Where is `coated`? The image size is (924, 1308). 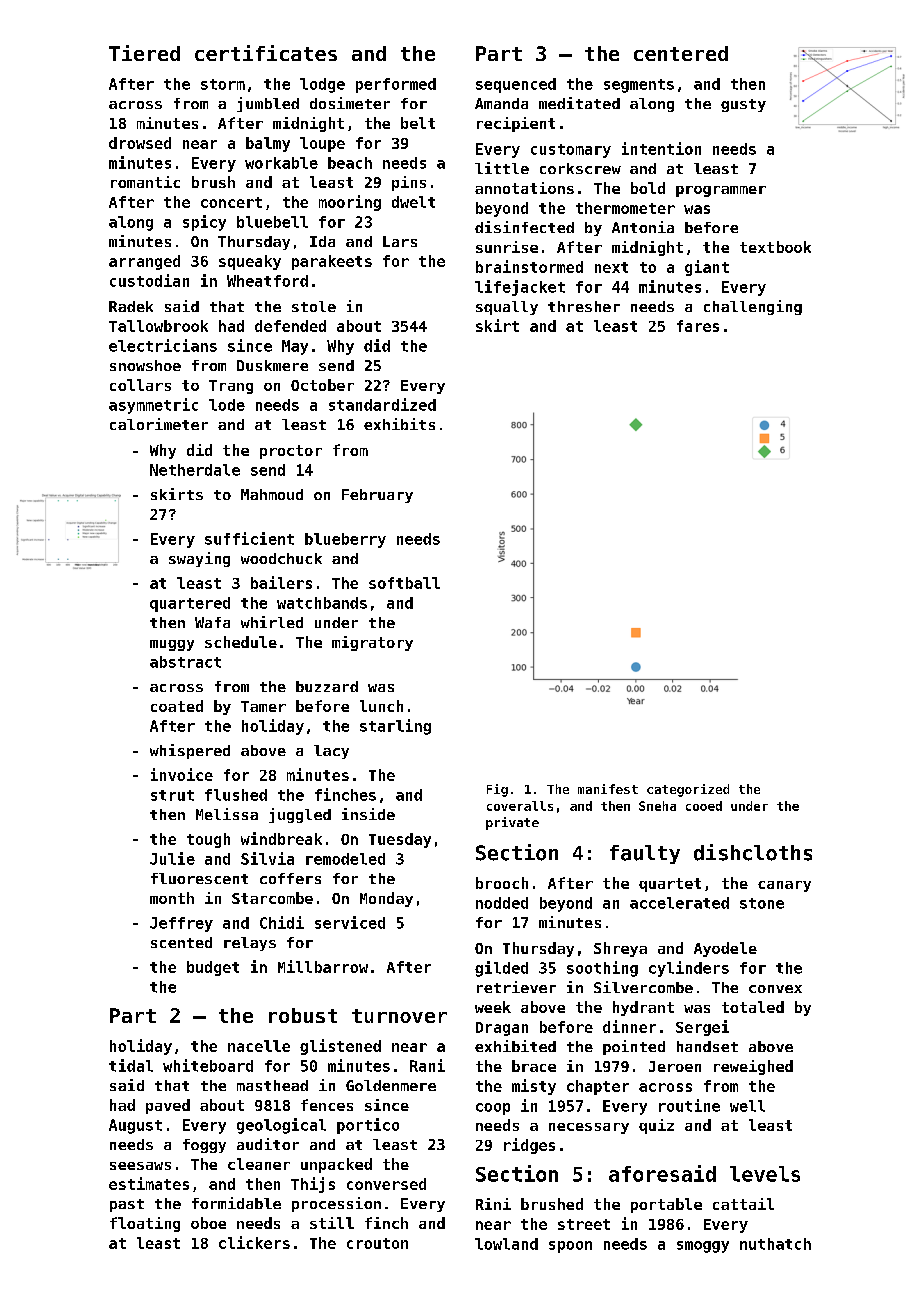 coated is located at coordinates (177, 706).
